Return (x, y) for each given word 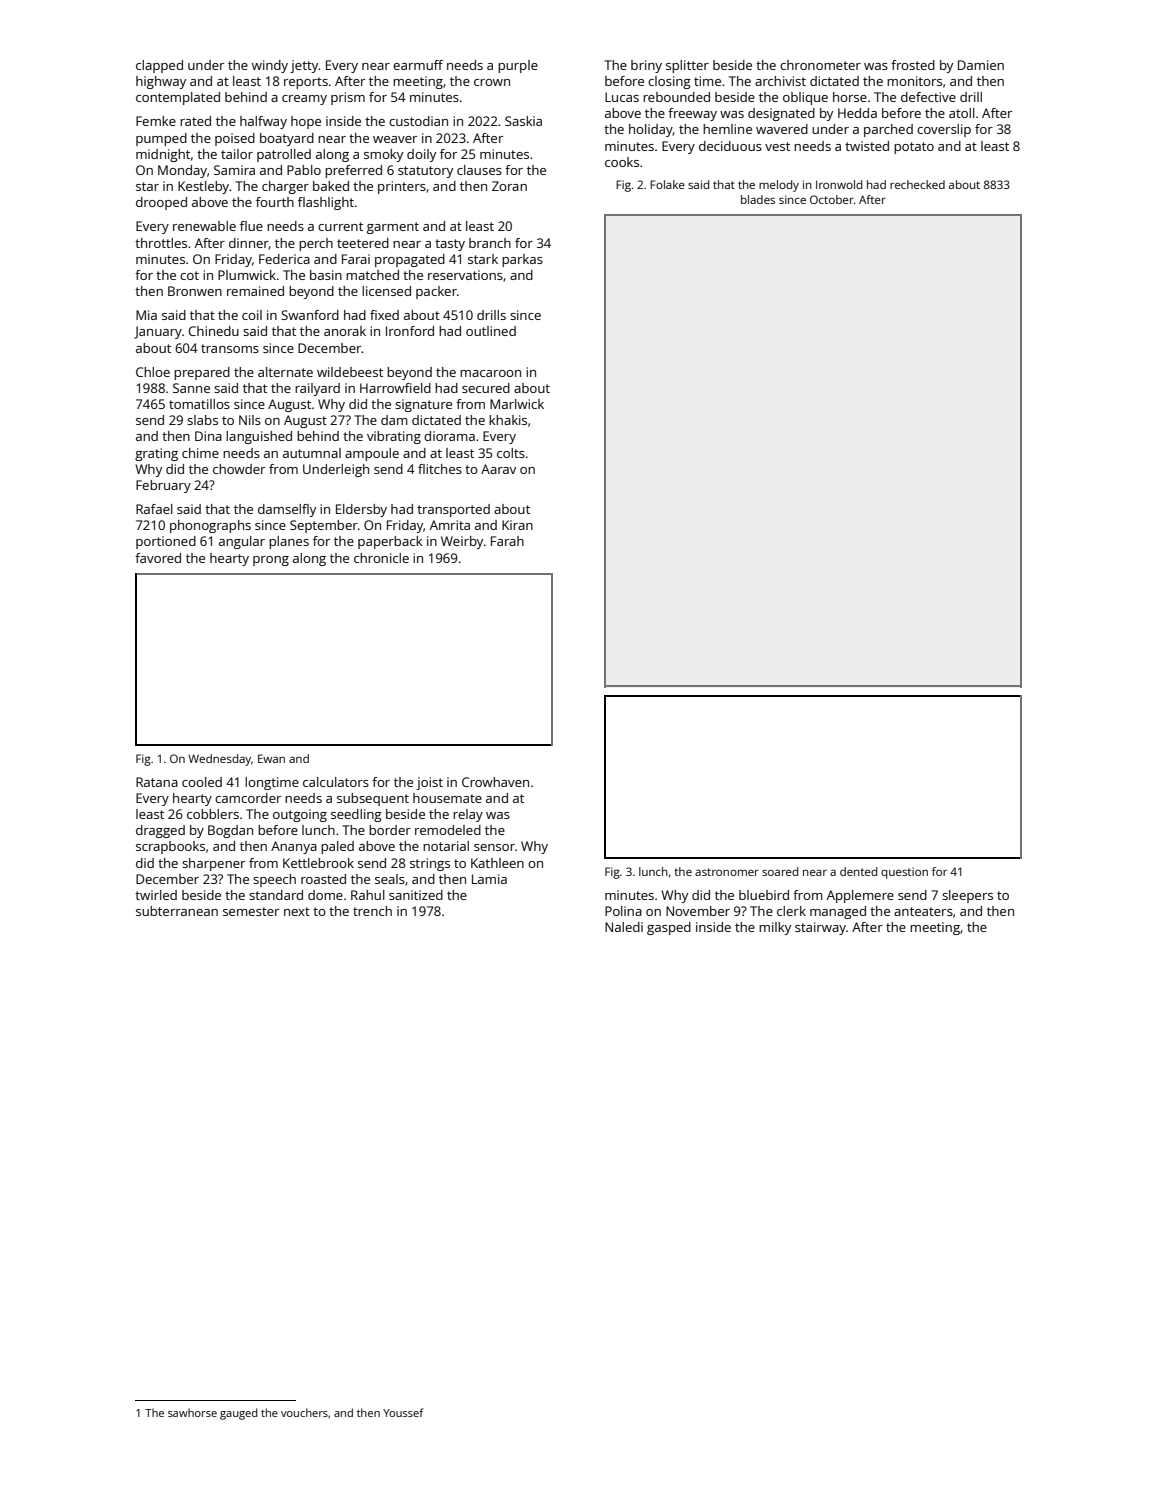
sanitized (416, 895)
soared (780, 871)
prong (271, 561)
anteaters (923, 911)
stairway (820, 928)
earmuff (418, 65)
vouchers (304, 1412)
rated (195, 121)
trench (372, 911)
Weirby (462, 542)
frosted (913, 65)
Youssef (403, 1412)
